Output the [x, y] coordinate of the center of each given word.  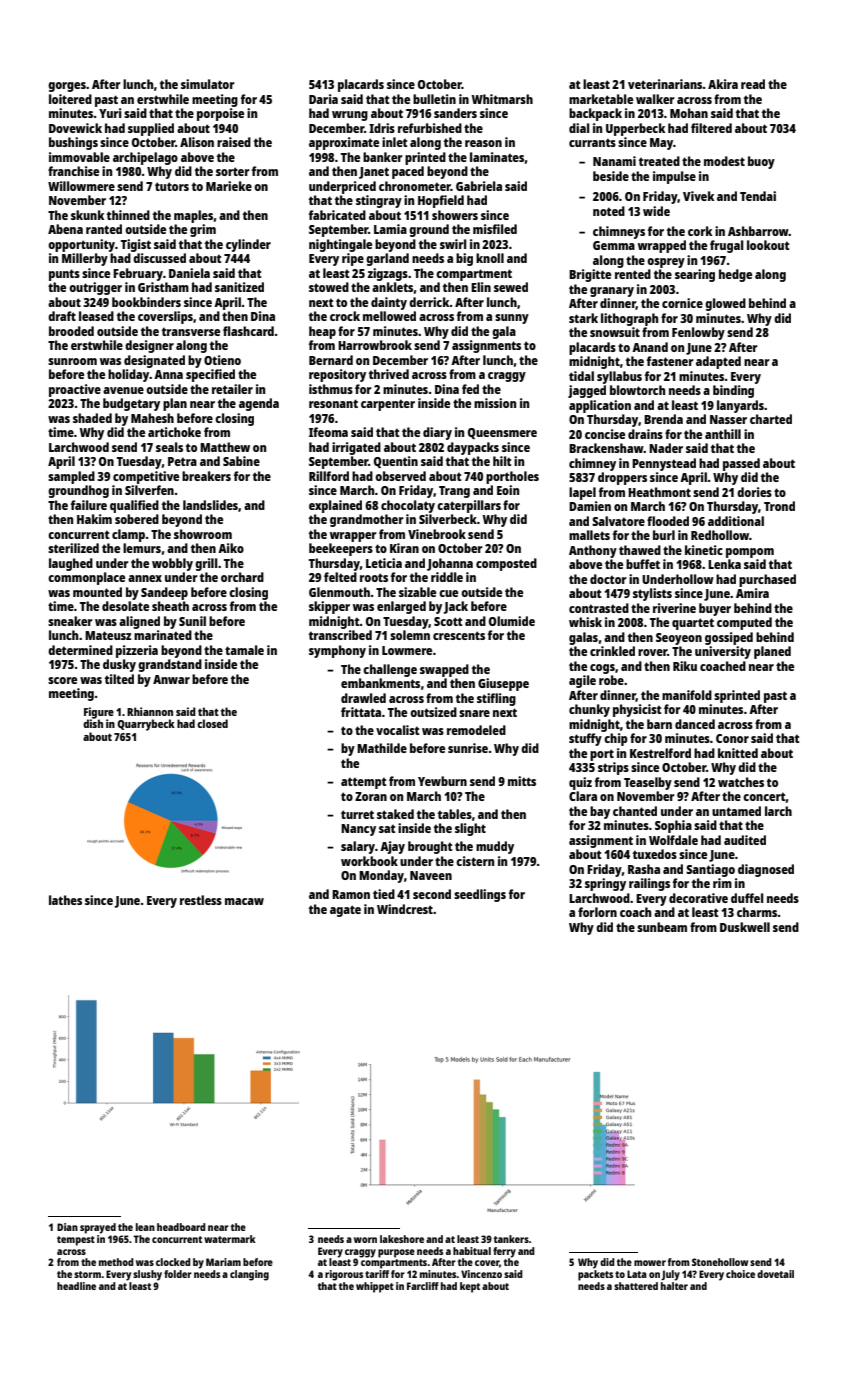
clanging [249, 1275]
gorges [67, 87]
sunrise [468, 748]
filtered [711, 128]
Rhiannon [150, 711]
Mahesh [152, 418]
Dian [67, 1227]
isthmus [331, 389]
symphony [337, 651]
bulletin [434, 99]
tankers [511, 1239]
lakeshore [402, 1239]
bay [600, 812]
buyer [715, 609]
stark [583, 318]
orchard [242, 577]
